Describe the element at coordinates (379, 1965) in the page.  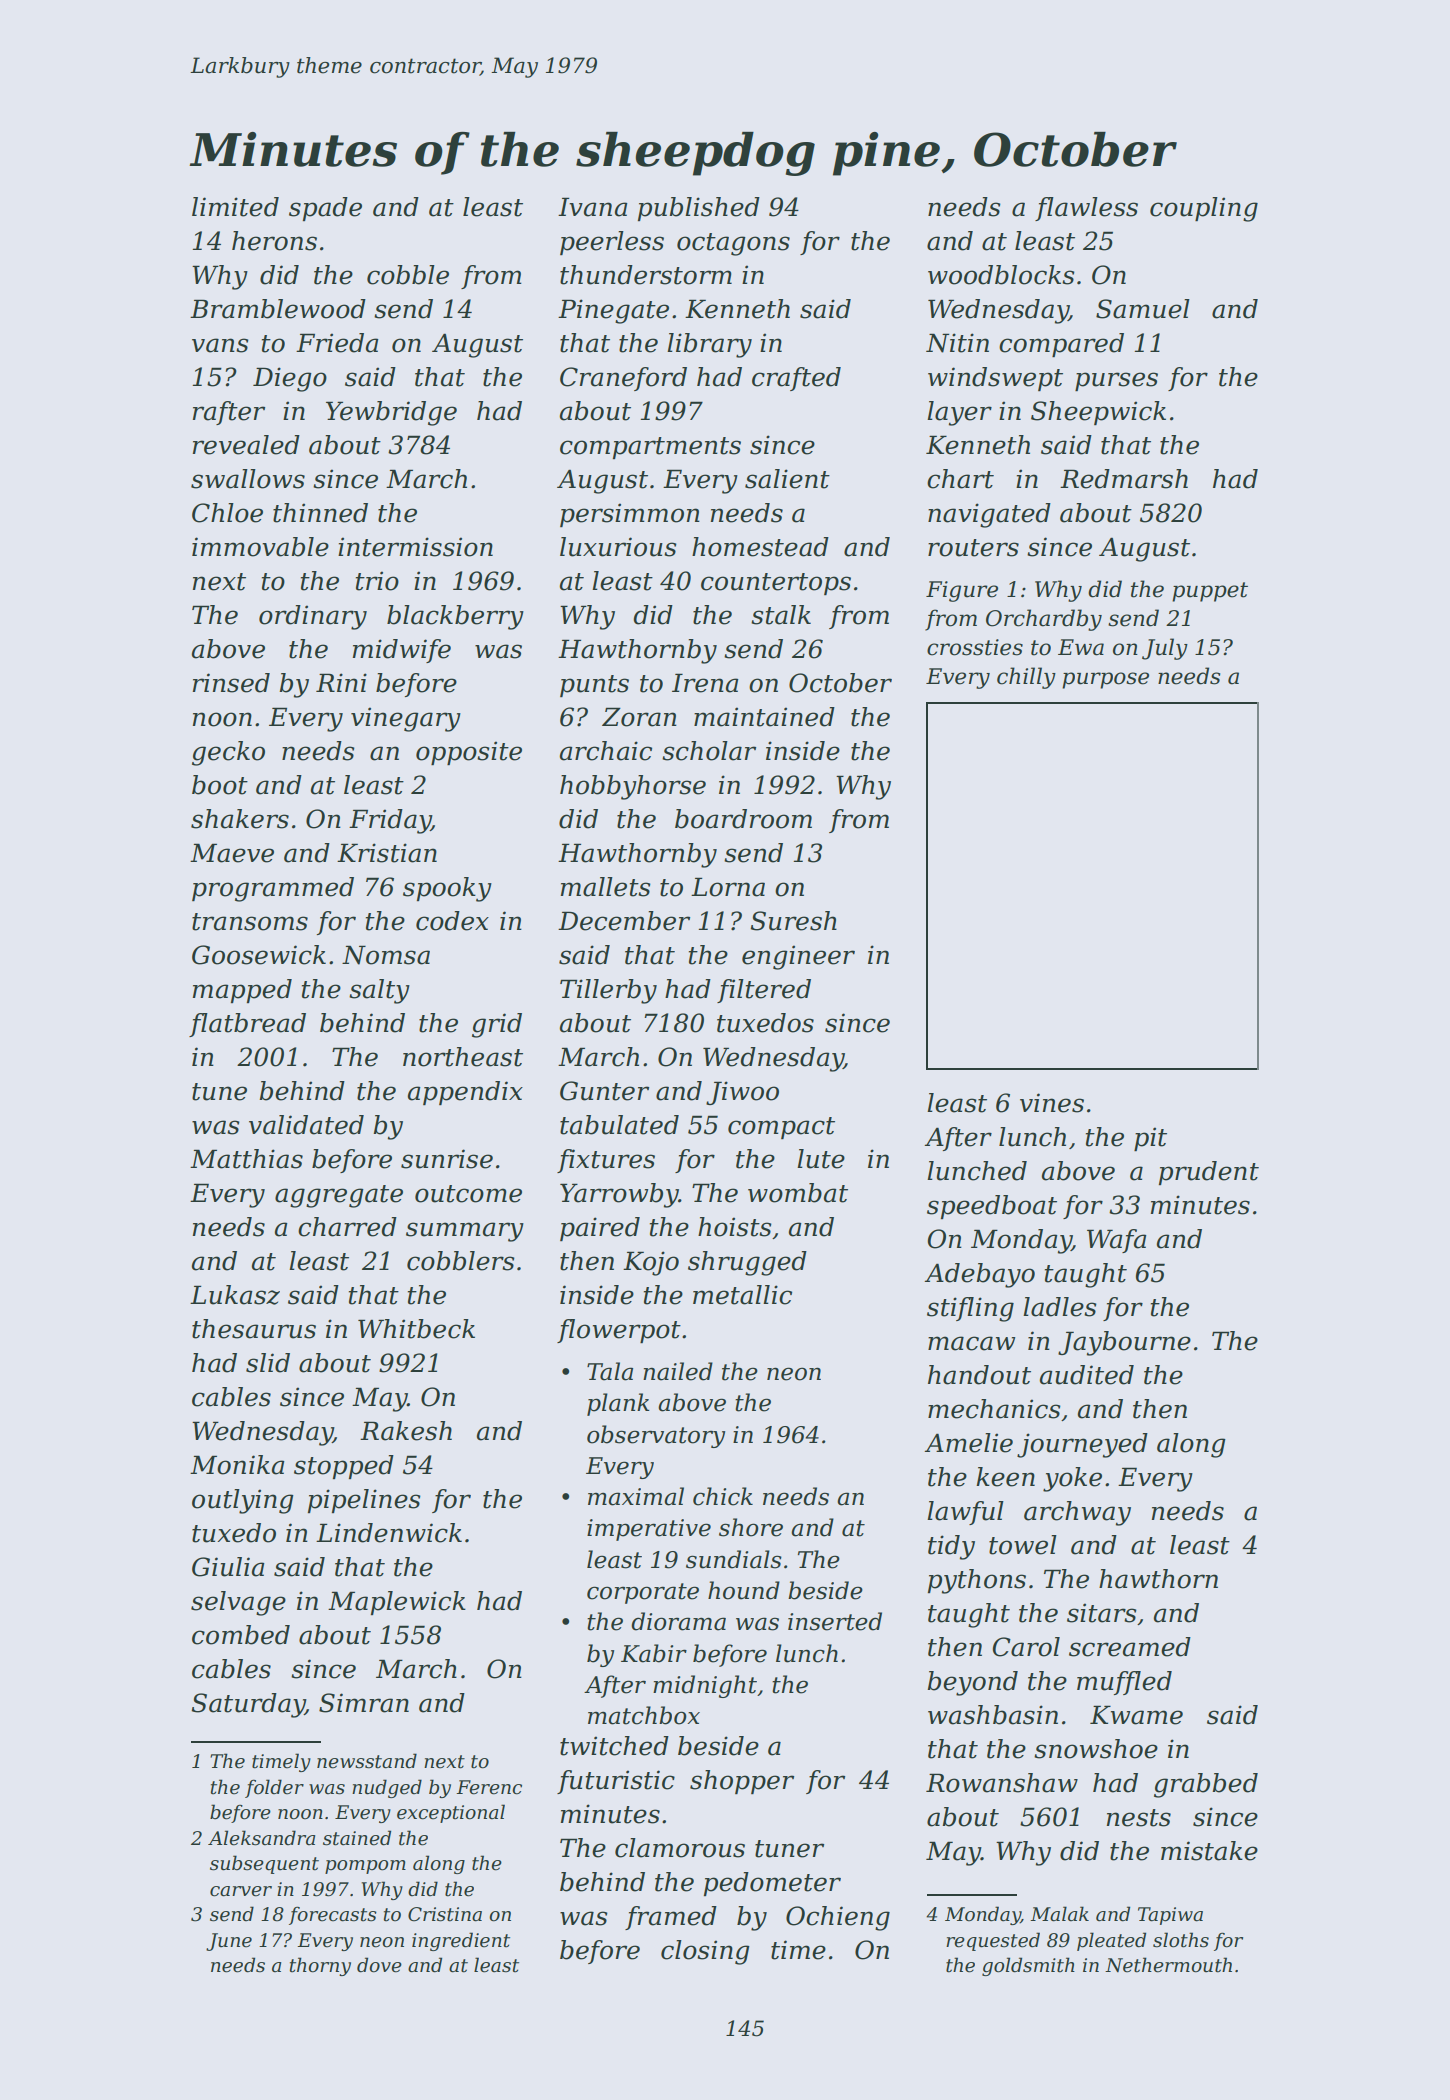
I see `dove` at that location.
